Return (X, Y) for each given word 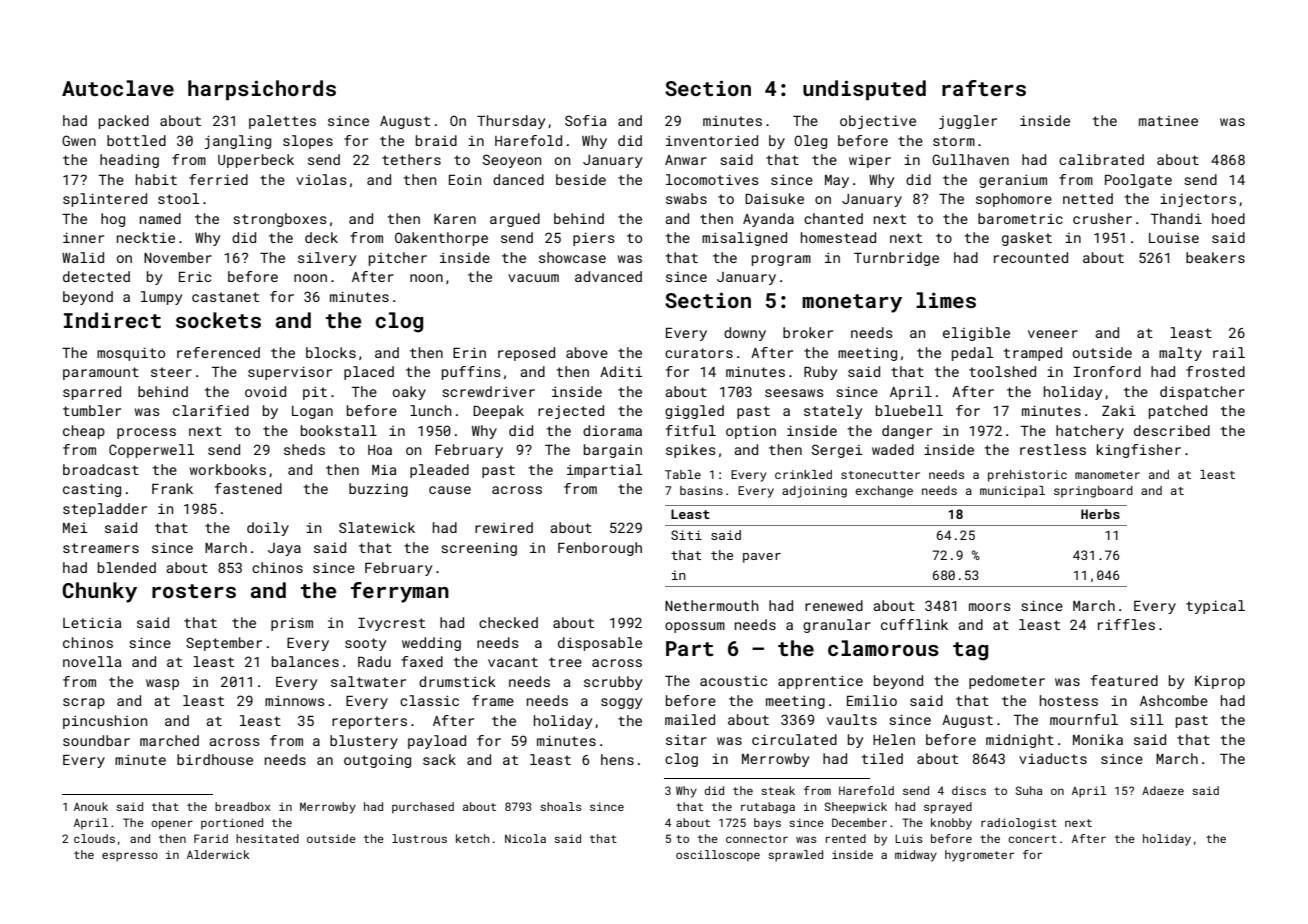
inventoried (712, 140)
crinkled (803, 474)
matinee (1168, 121)
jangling (238, 142)
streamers (101, 548)
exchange (884, 492)
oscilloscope (718, 856)
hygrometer (979, 856)
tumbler (92, 410)
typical (1215, 607)
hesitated (267, 838)
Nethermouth (712, 605)
